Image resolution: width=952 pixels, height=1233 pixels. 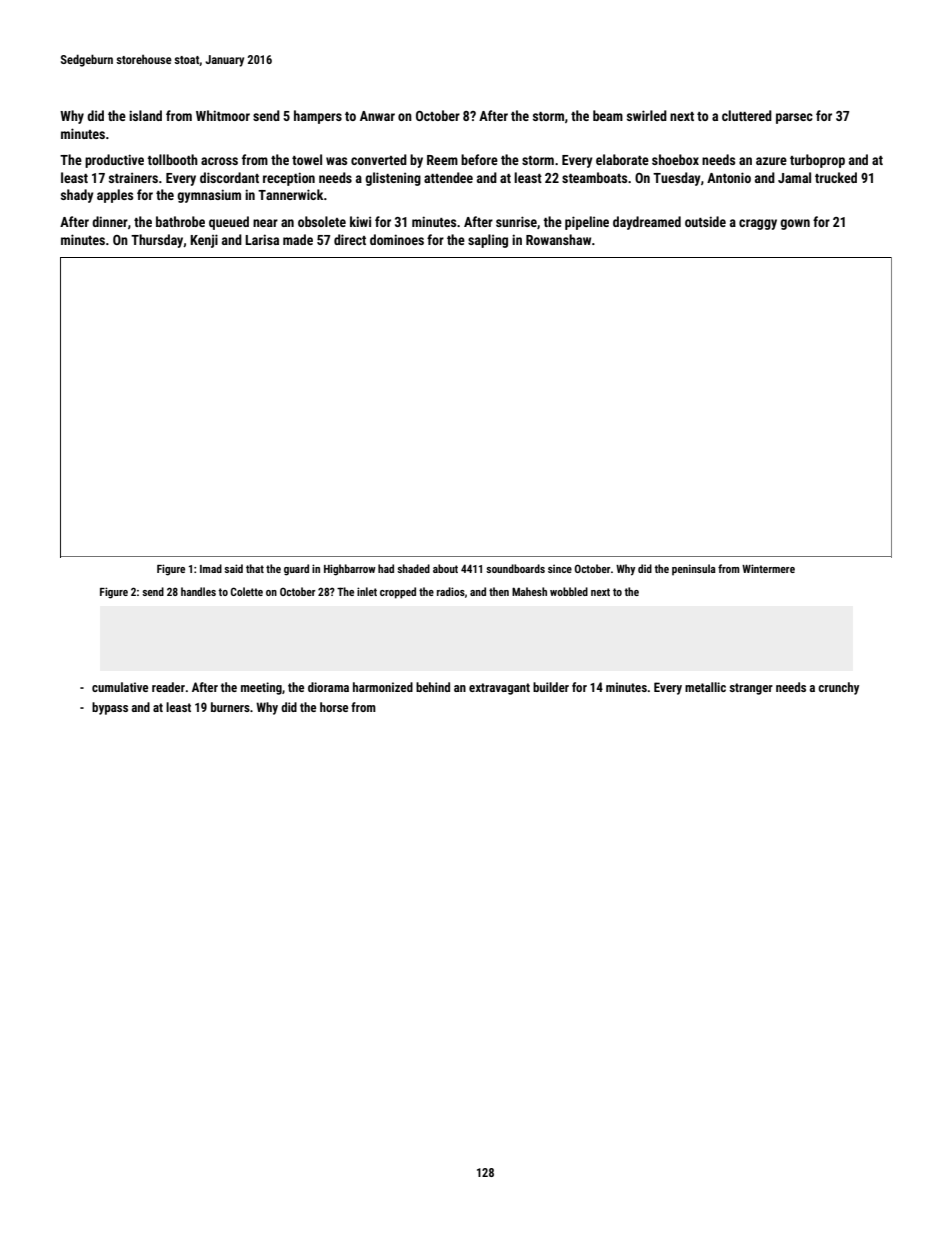 I want to click on Highbarrow, so click(x=350, y=570).
